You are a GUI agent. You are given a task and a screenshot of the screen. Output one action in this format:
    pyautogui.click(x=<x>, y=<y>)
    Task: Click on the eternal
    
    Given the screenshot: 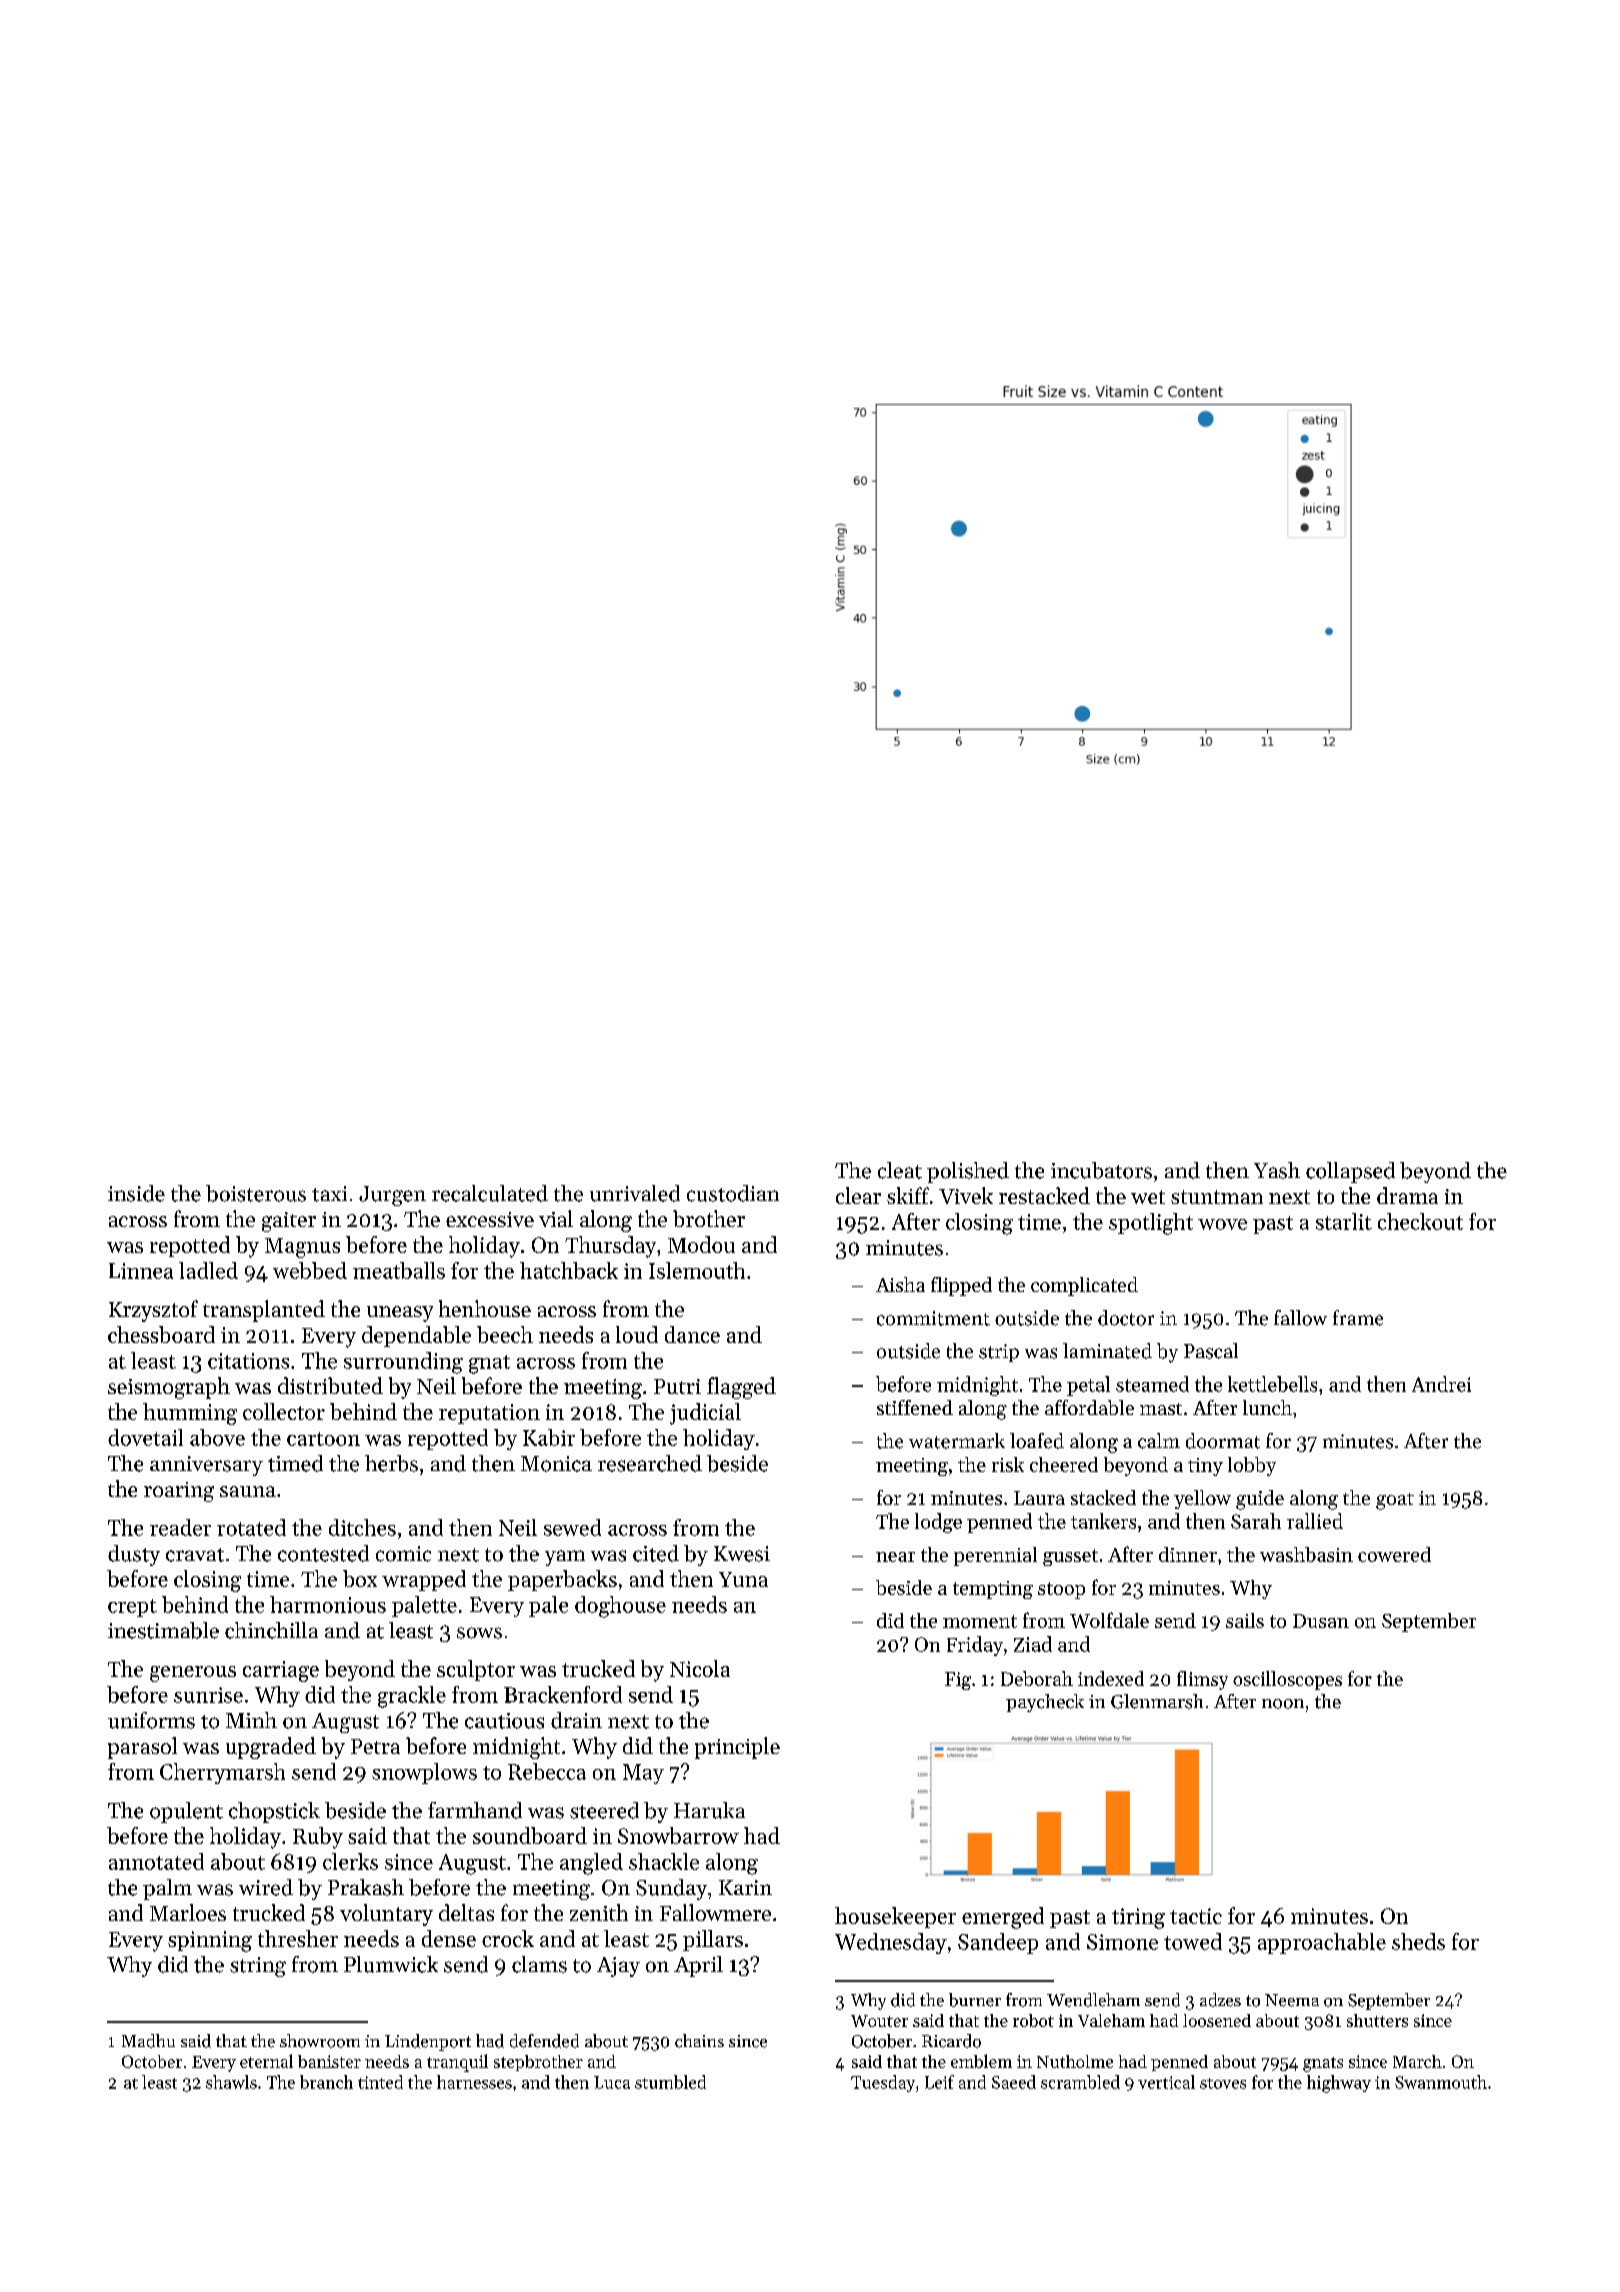 What is the action you would take?
    pyautogui.click(x=266, y=2061)
